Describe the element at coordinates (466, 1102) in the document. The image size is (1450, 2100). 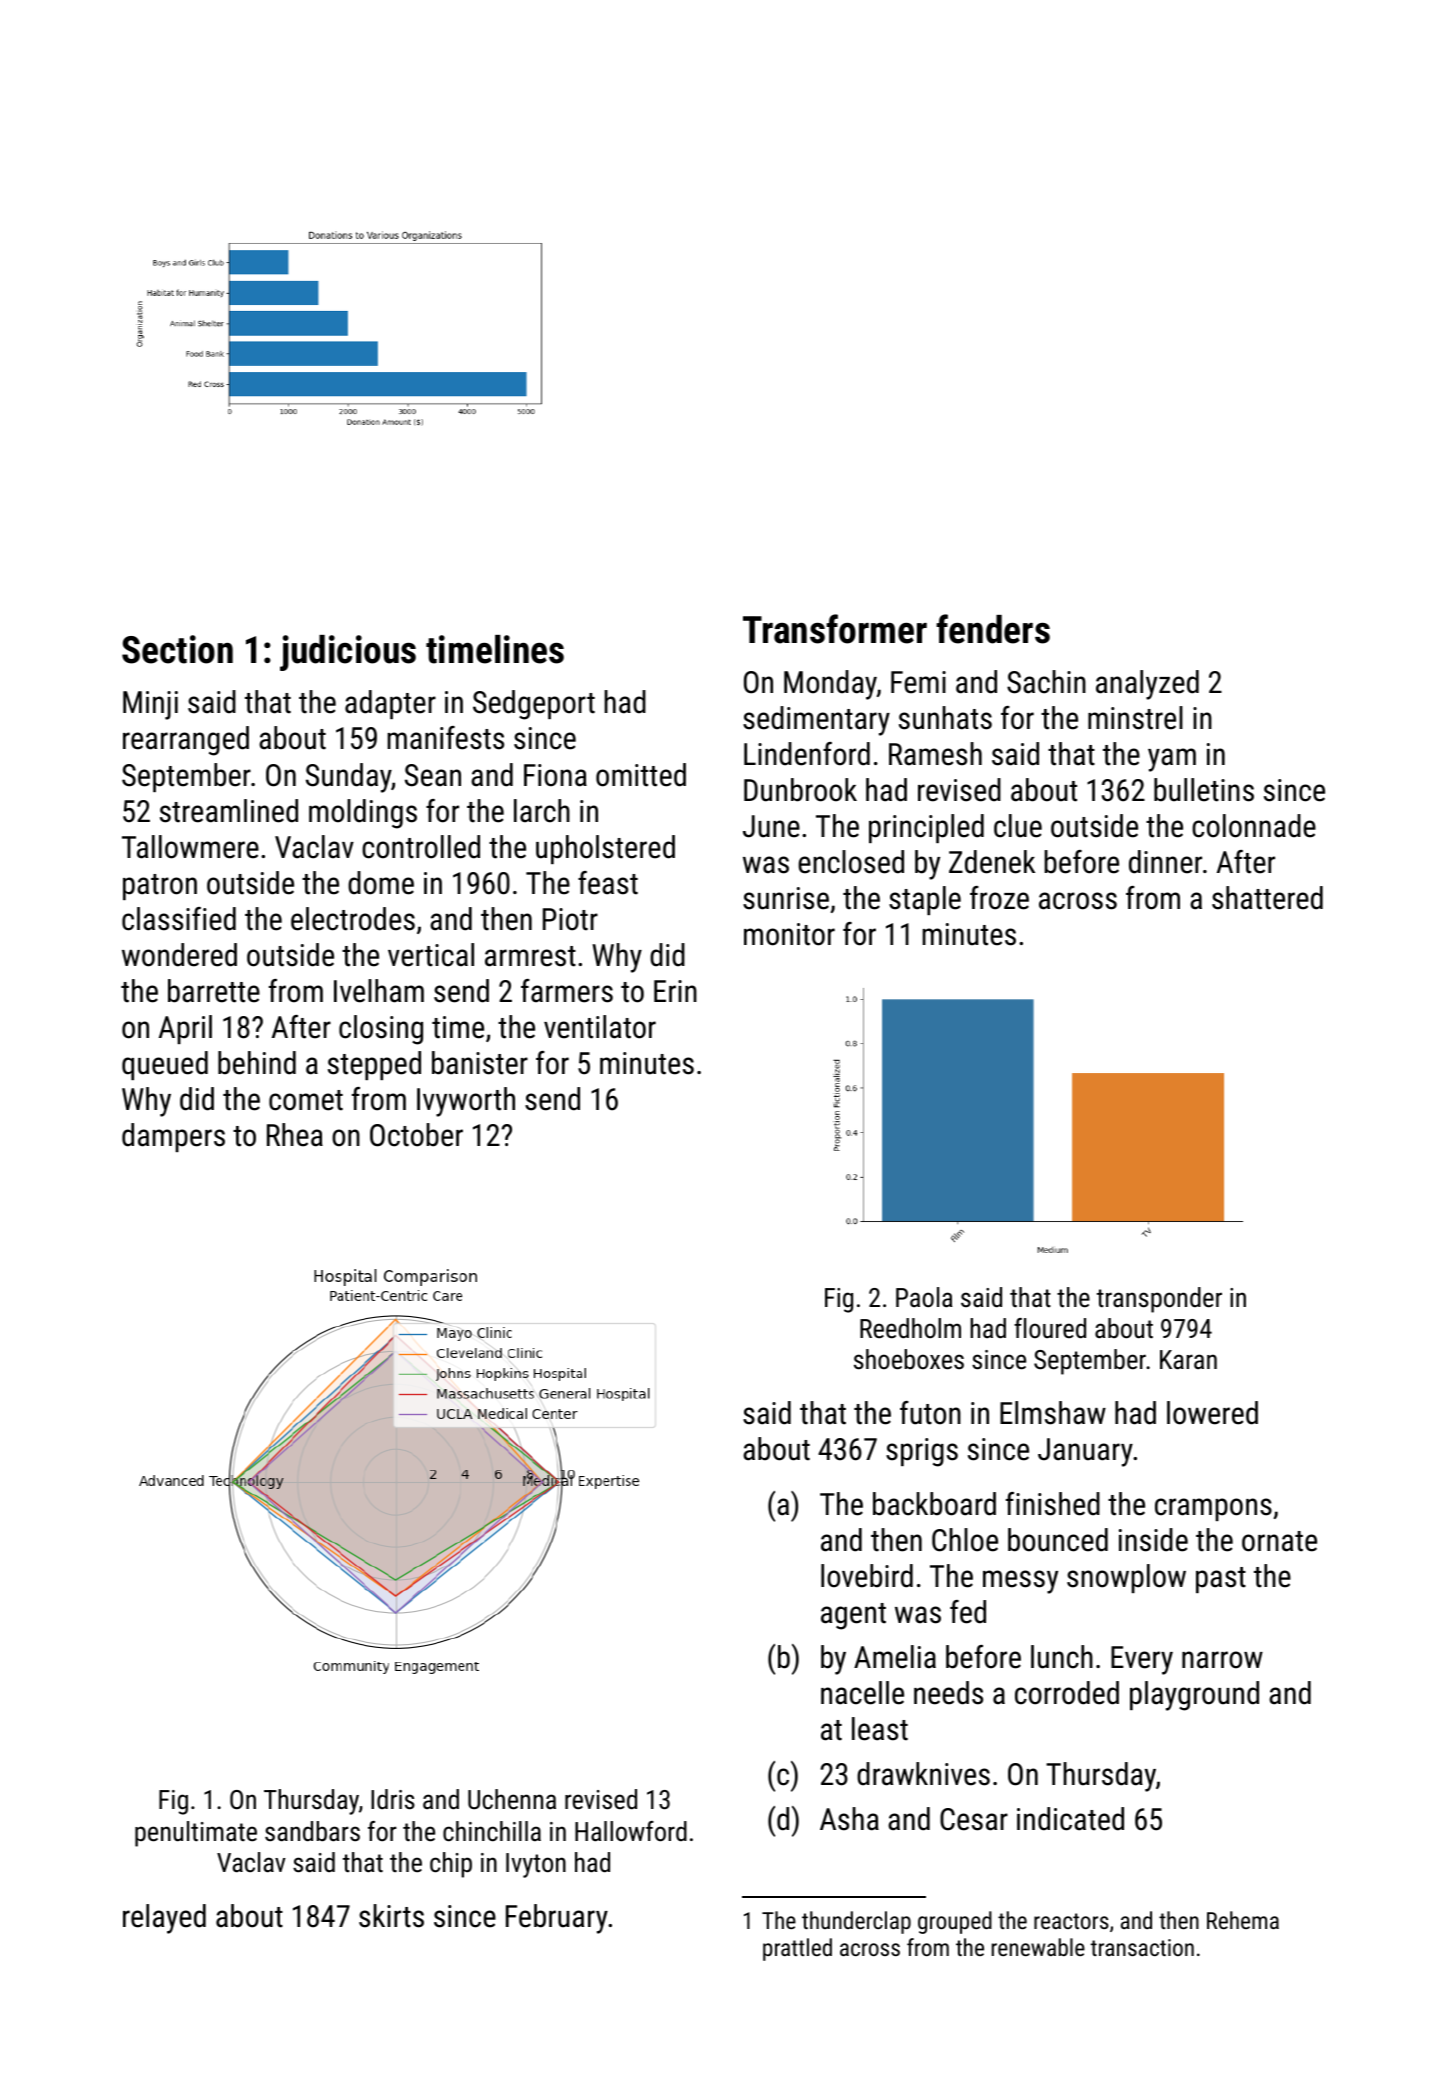
I see `Ivyworth` at that location.
